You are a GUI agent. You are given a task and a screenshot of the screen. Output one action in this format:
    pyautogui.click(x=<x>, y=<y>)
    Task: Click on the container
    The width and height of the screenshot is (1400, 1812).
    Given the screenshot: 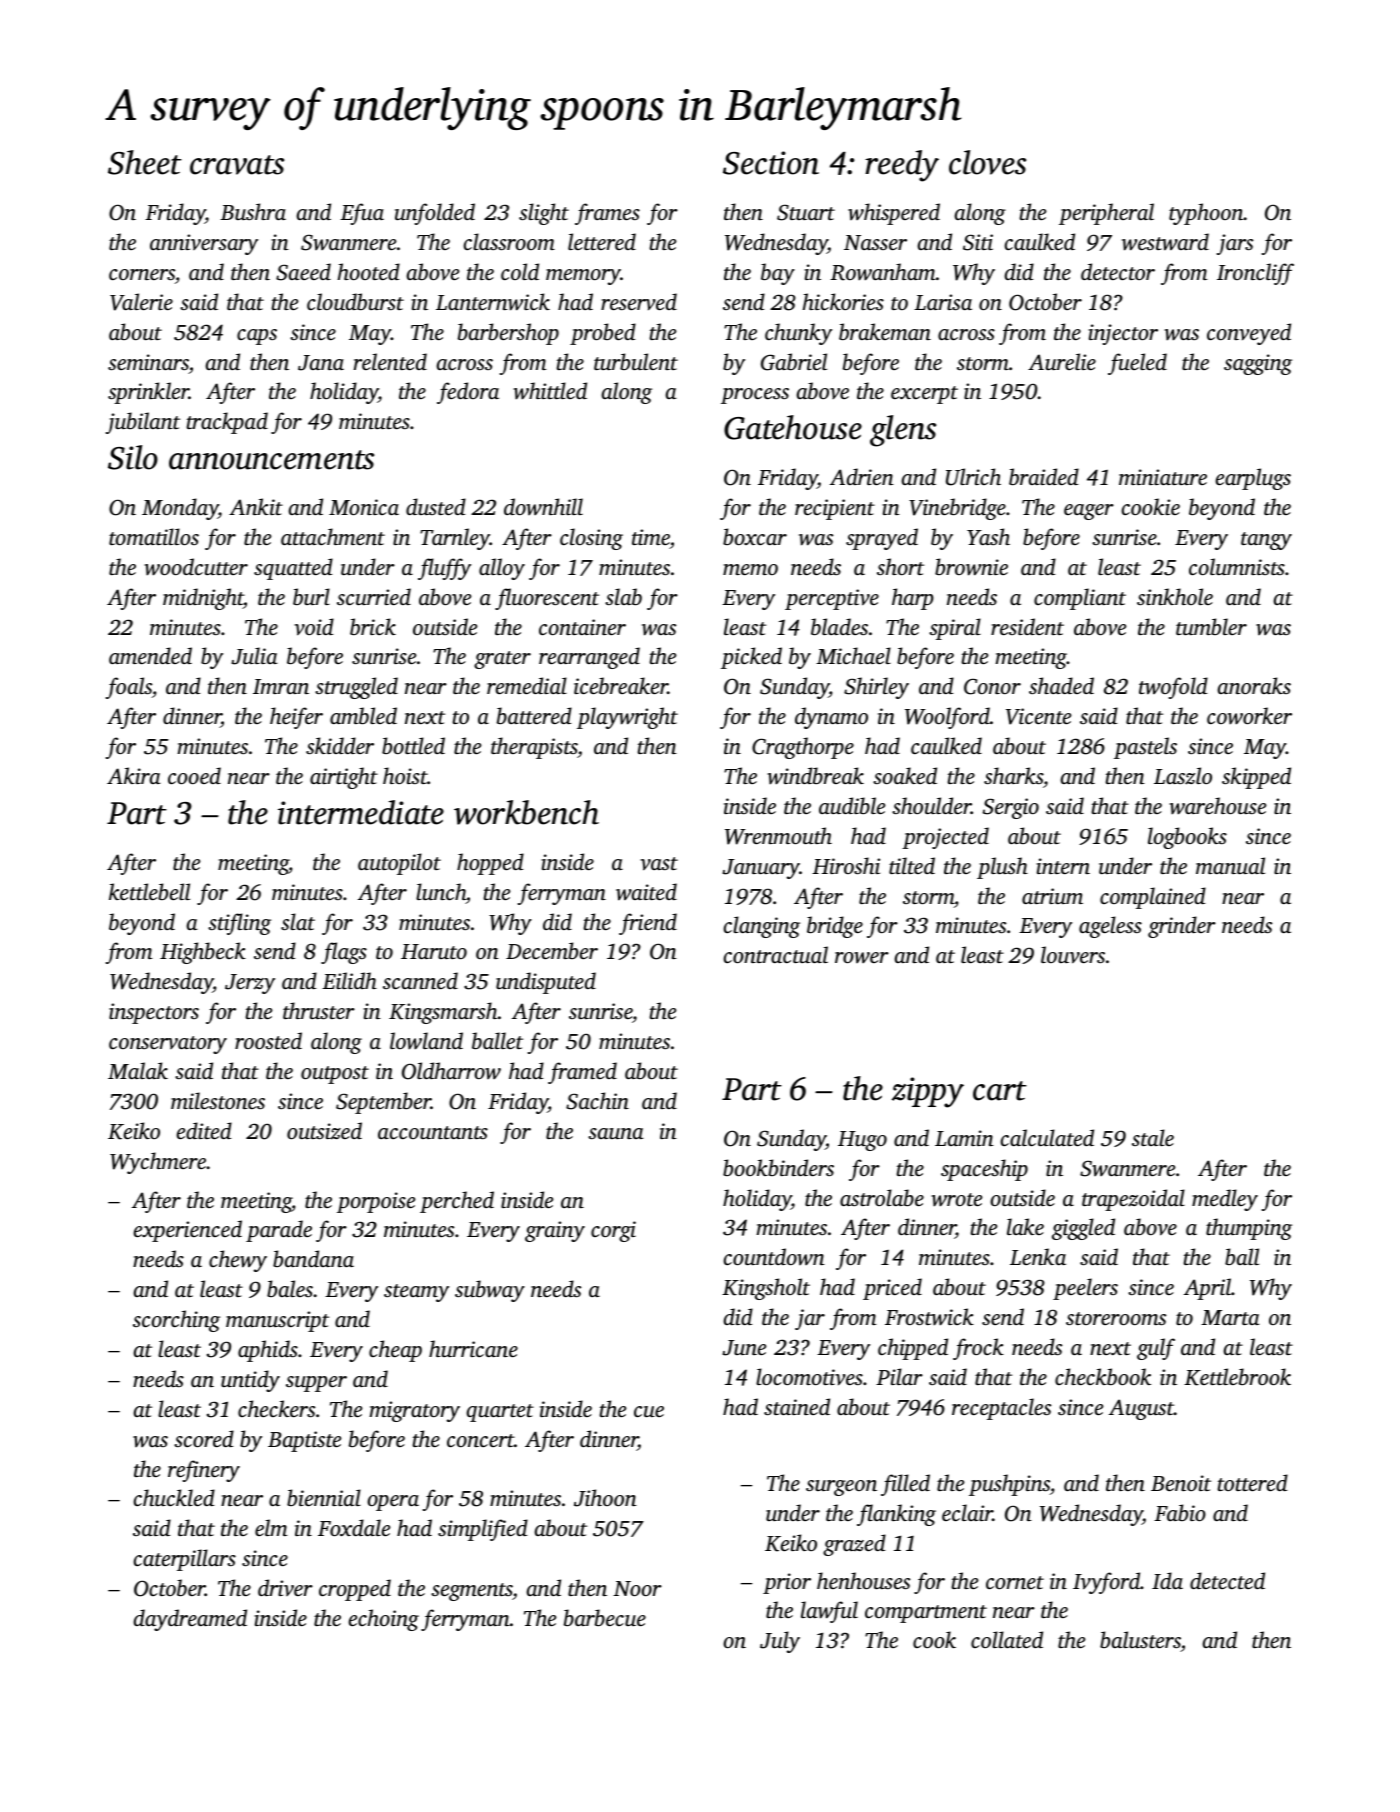 What is the action you would take?
    pyautogui.click(x=582, y=627)
